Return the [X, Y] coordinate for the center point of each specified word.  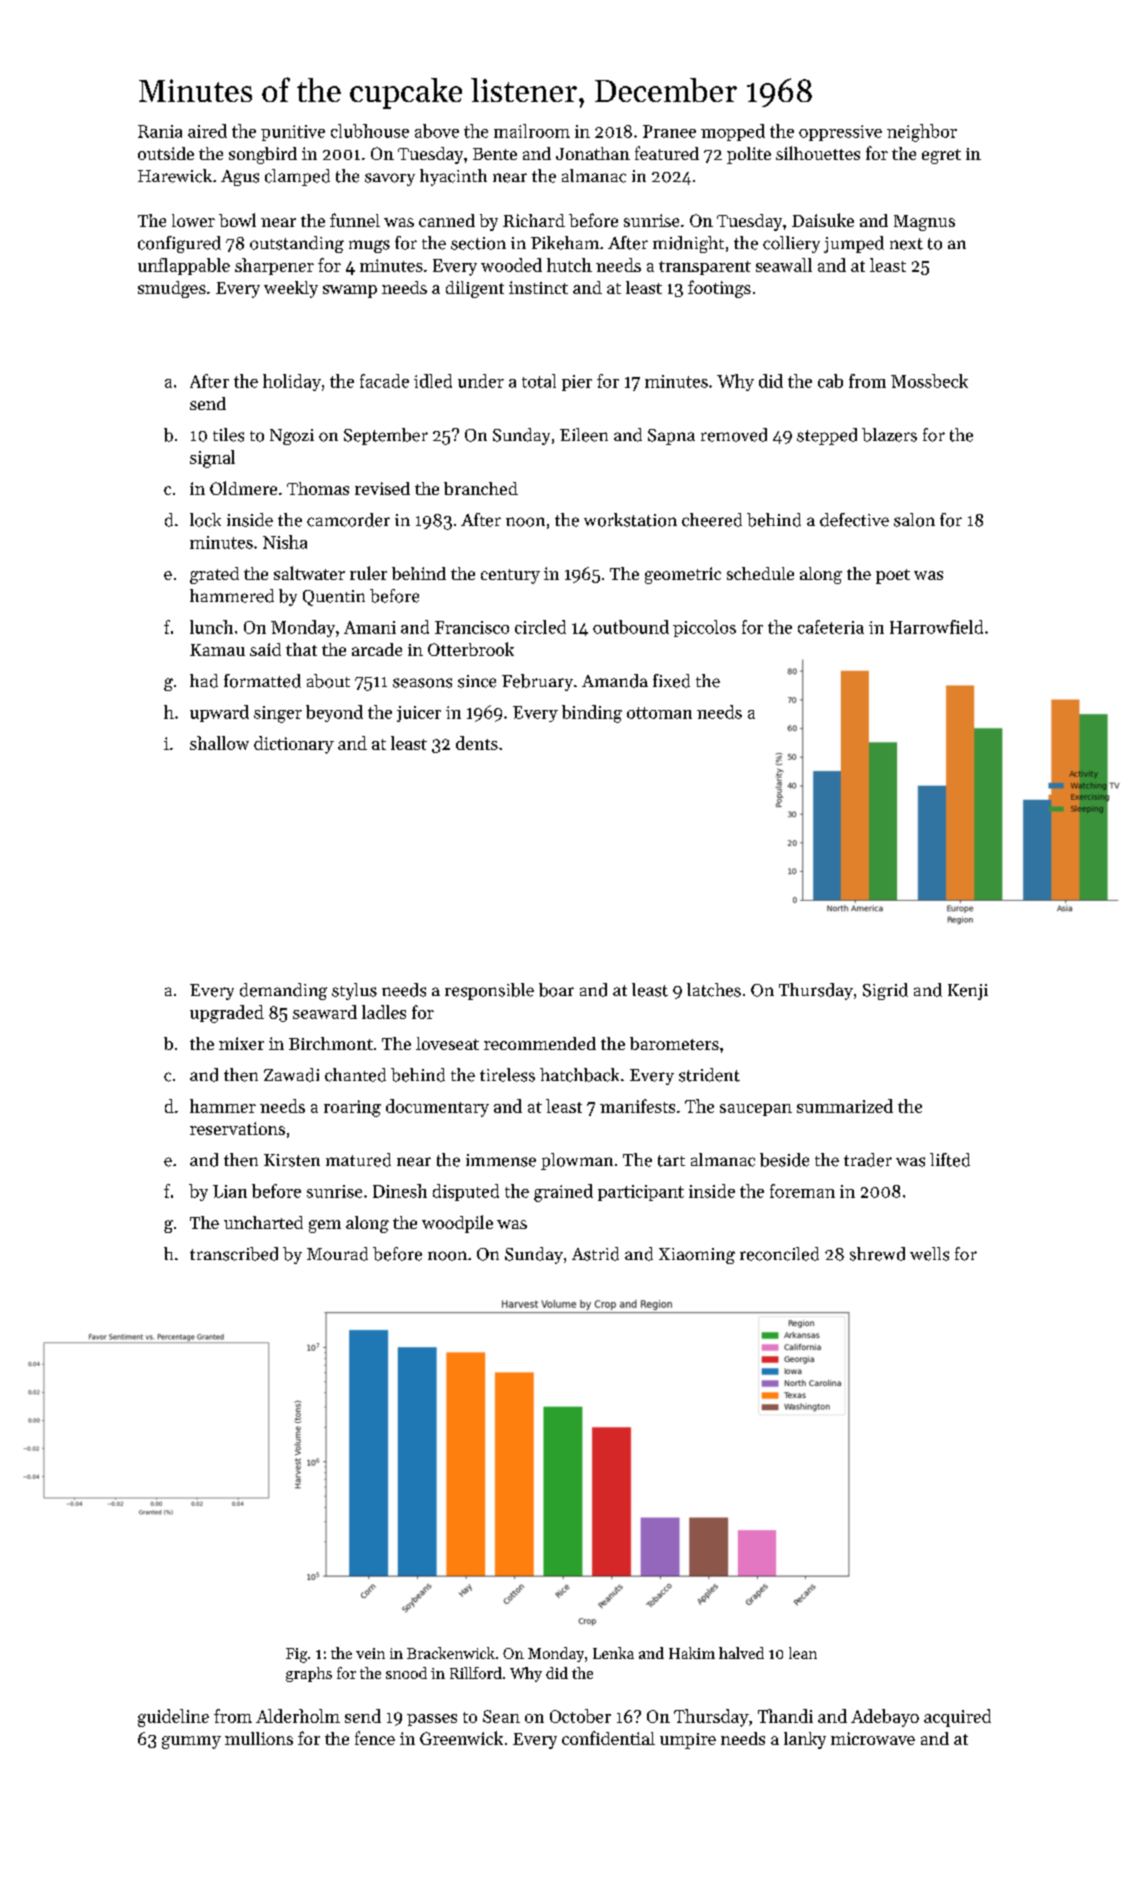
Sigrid [885, 991]
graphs [309, 1674]
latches [714, 990]
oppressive [840, 133]
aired [207, 131]
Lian [230, 1191]
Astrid [595, 1254]
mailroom [532, 131]
